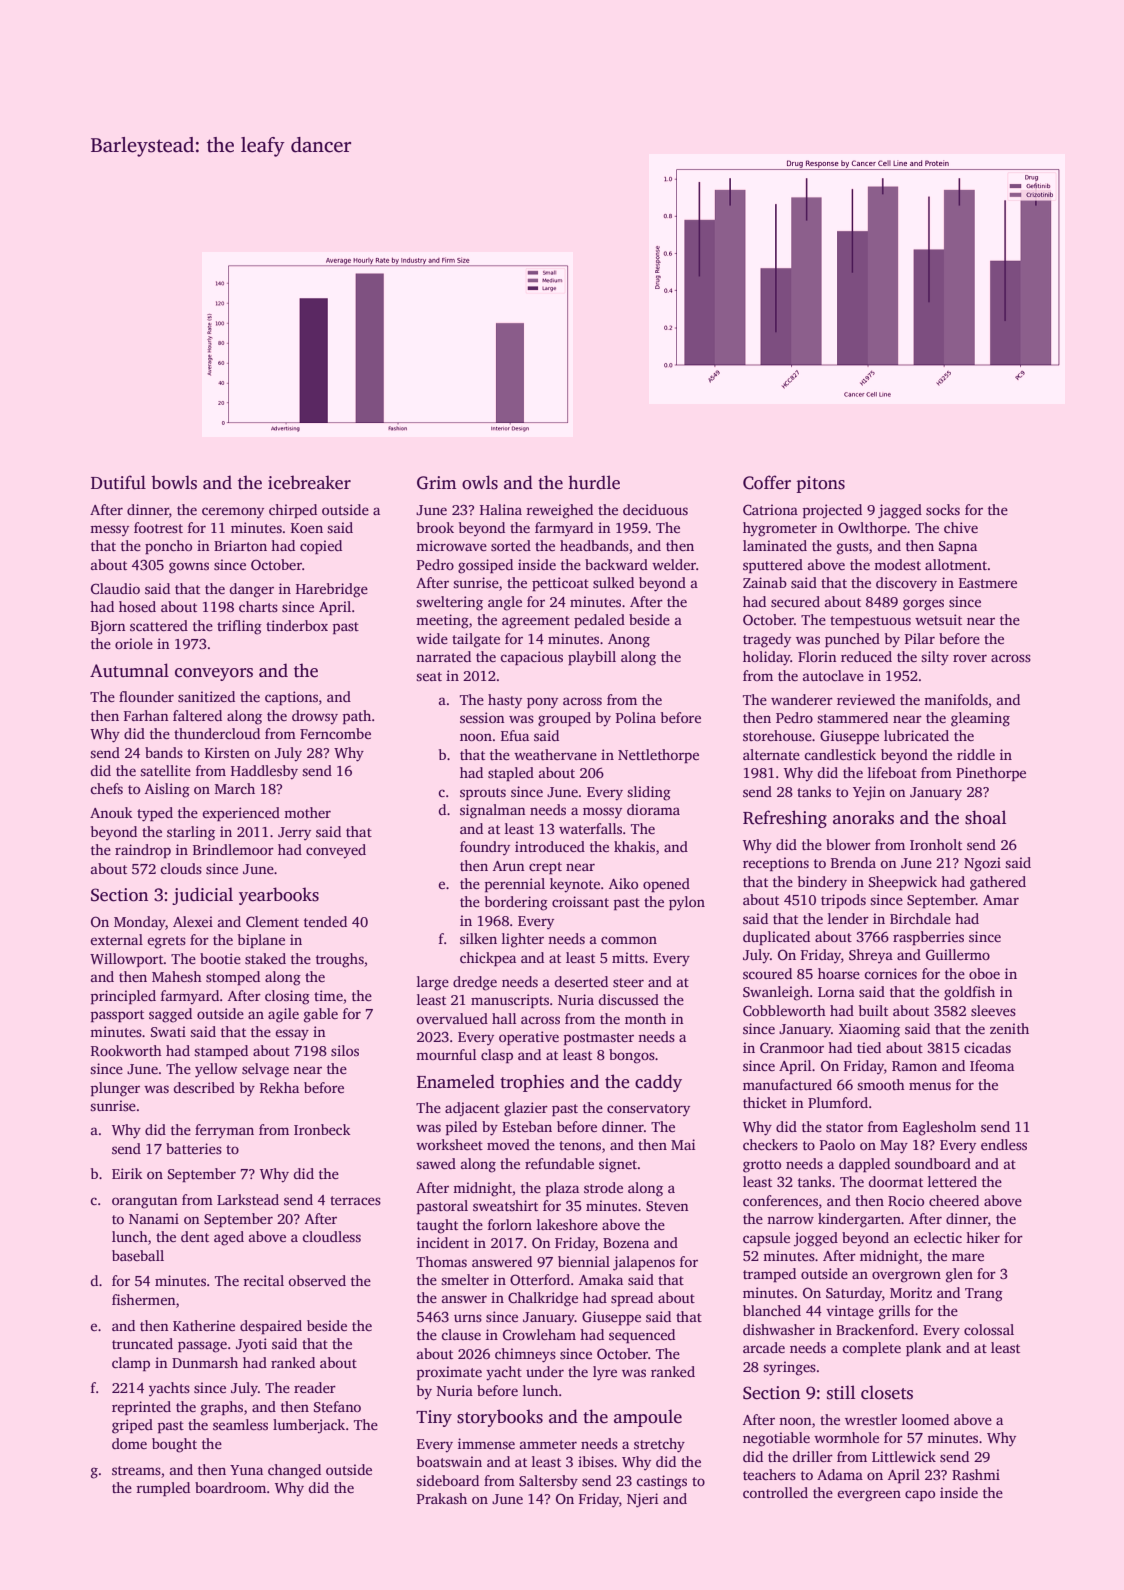 This image has height=1590, width=1124. Describe the element at coordinates (488, 959) in the image. I see `chickpea` at that location.
